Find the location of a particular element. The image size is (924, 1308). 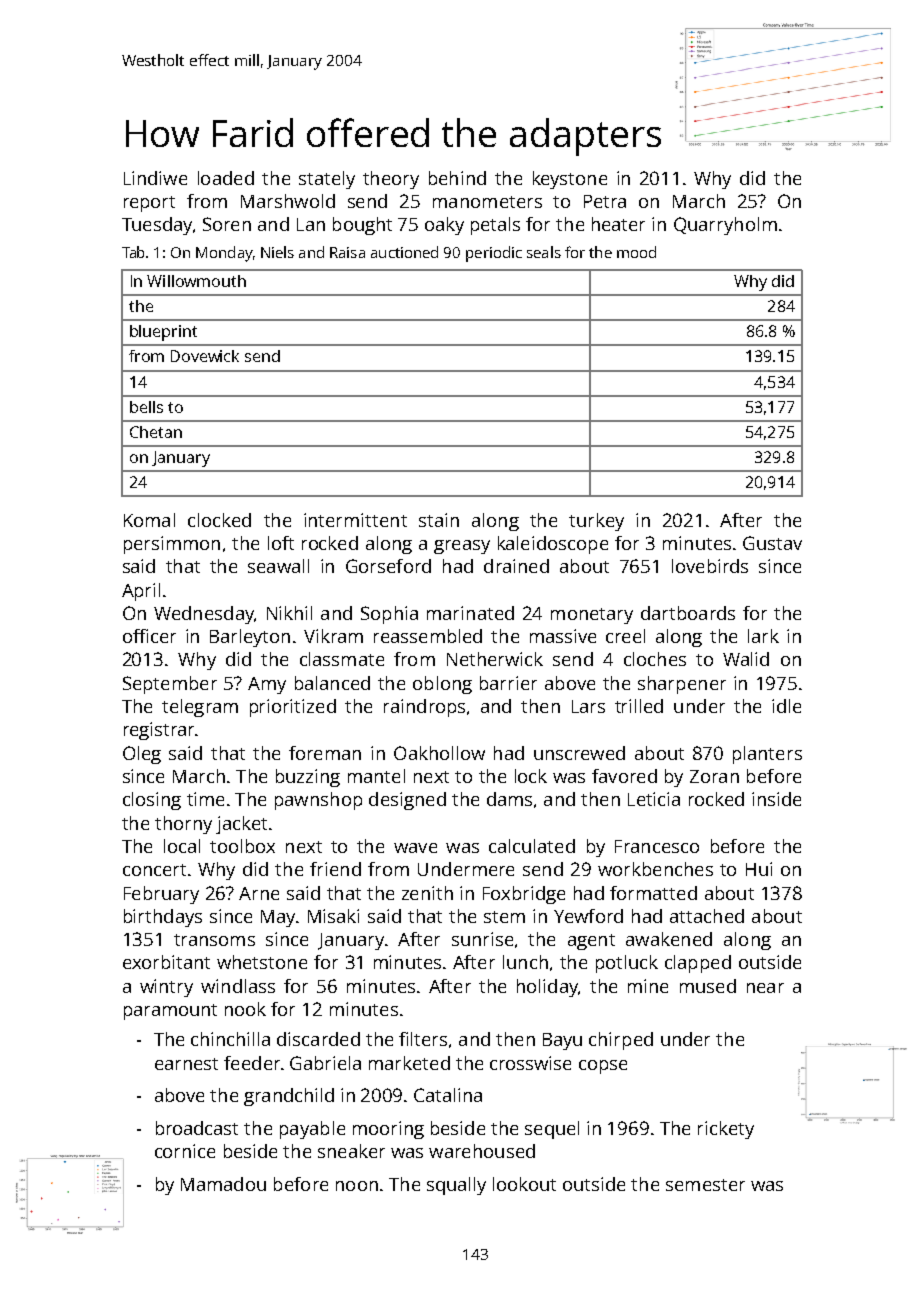

officer is located at coordinates (149, 636).
